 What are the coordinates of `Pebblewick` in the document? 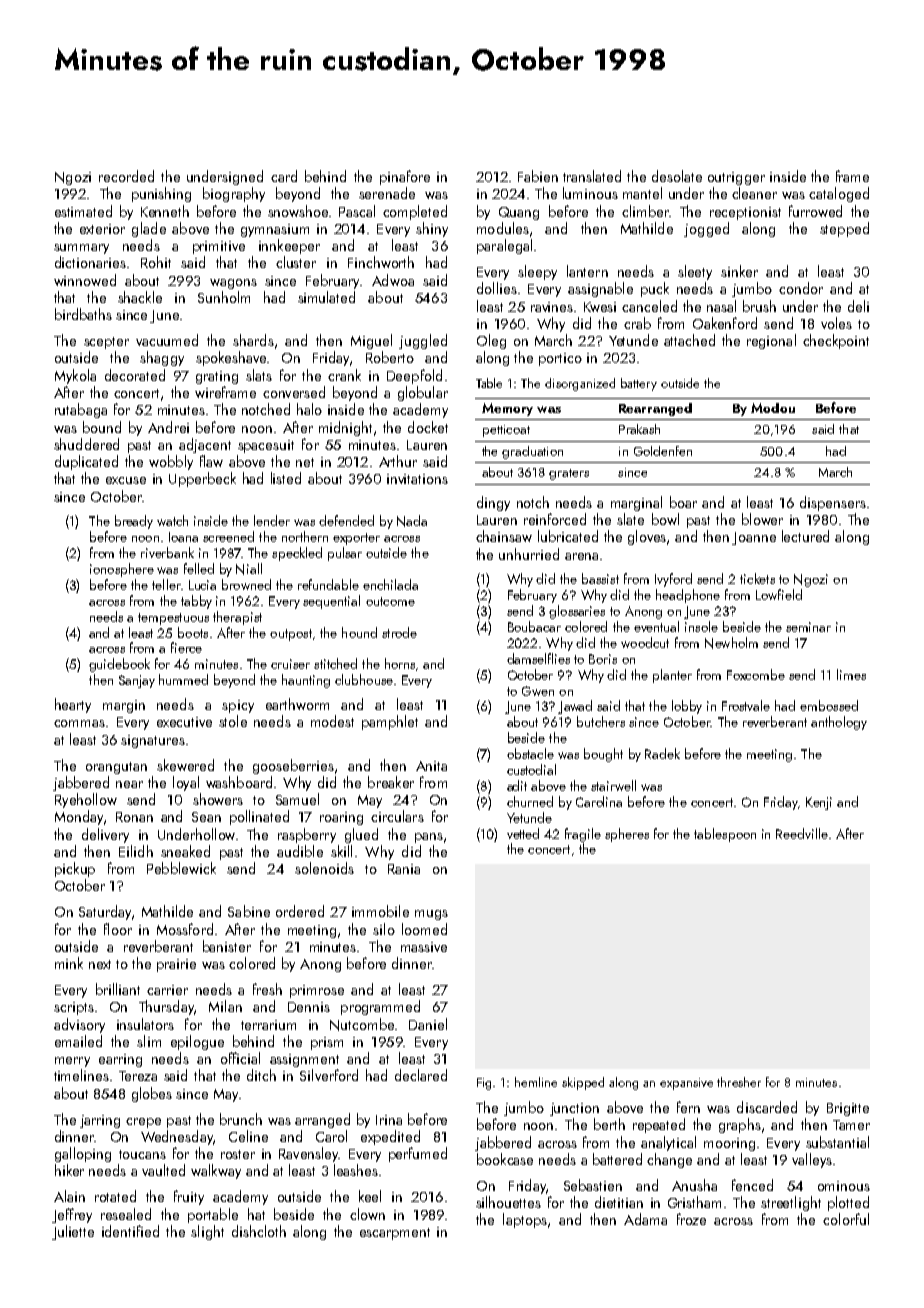 It's located at (181, 868).
